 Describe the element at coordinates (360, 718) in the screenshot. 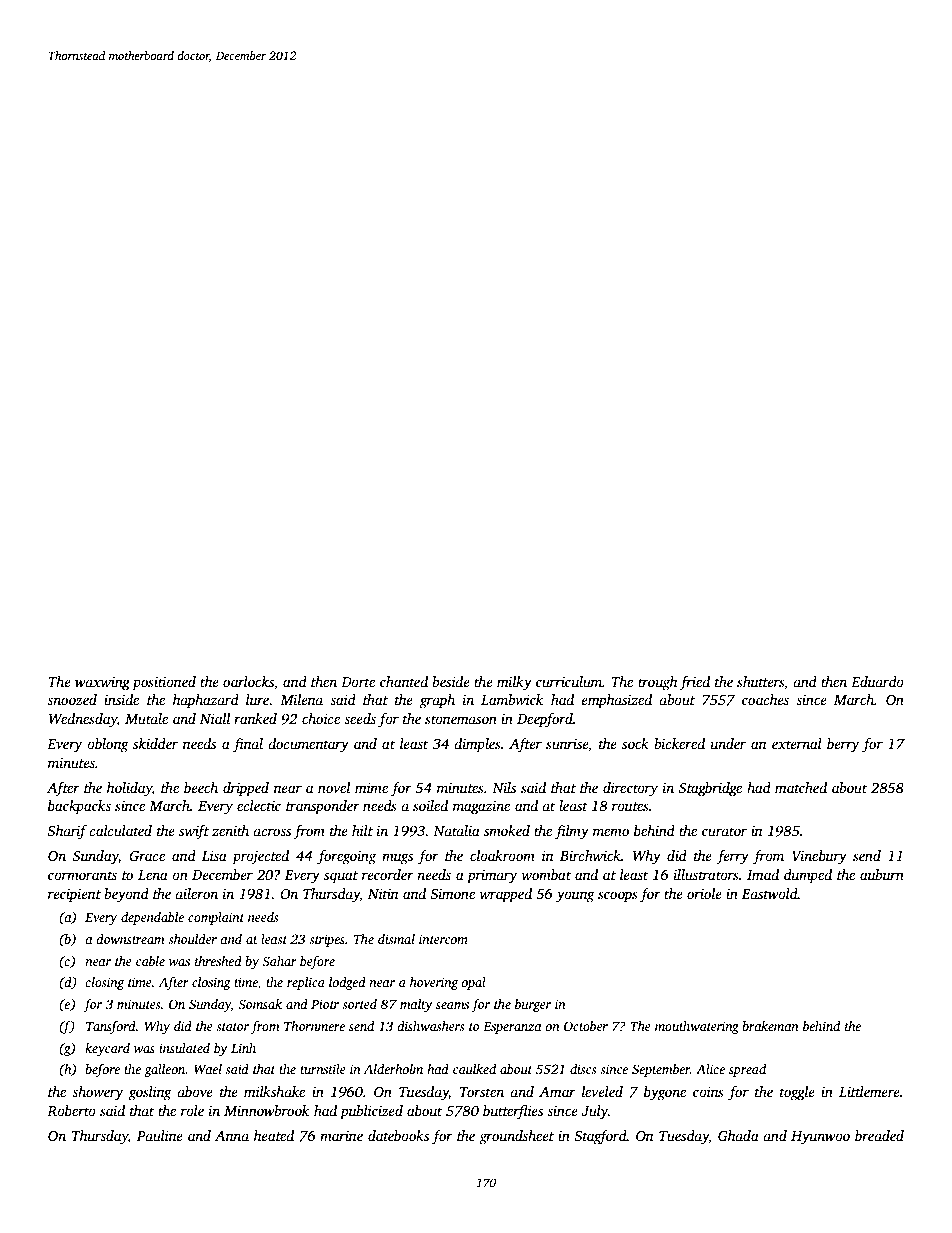

I see `seeds` at that location.
